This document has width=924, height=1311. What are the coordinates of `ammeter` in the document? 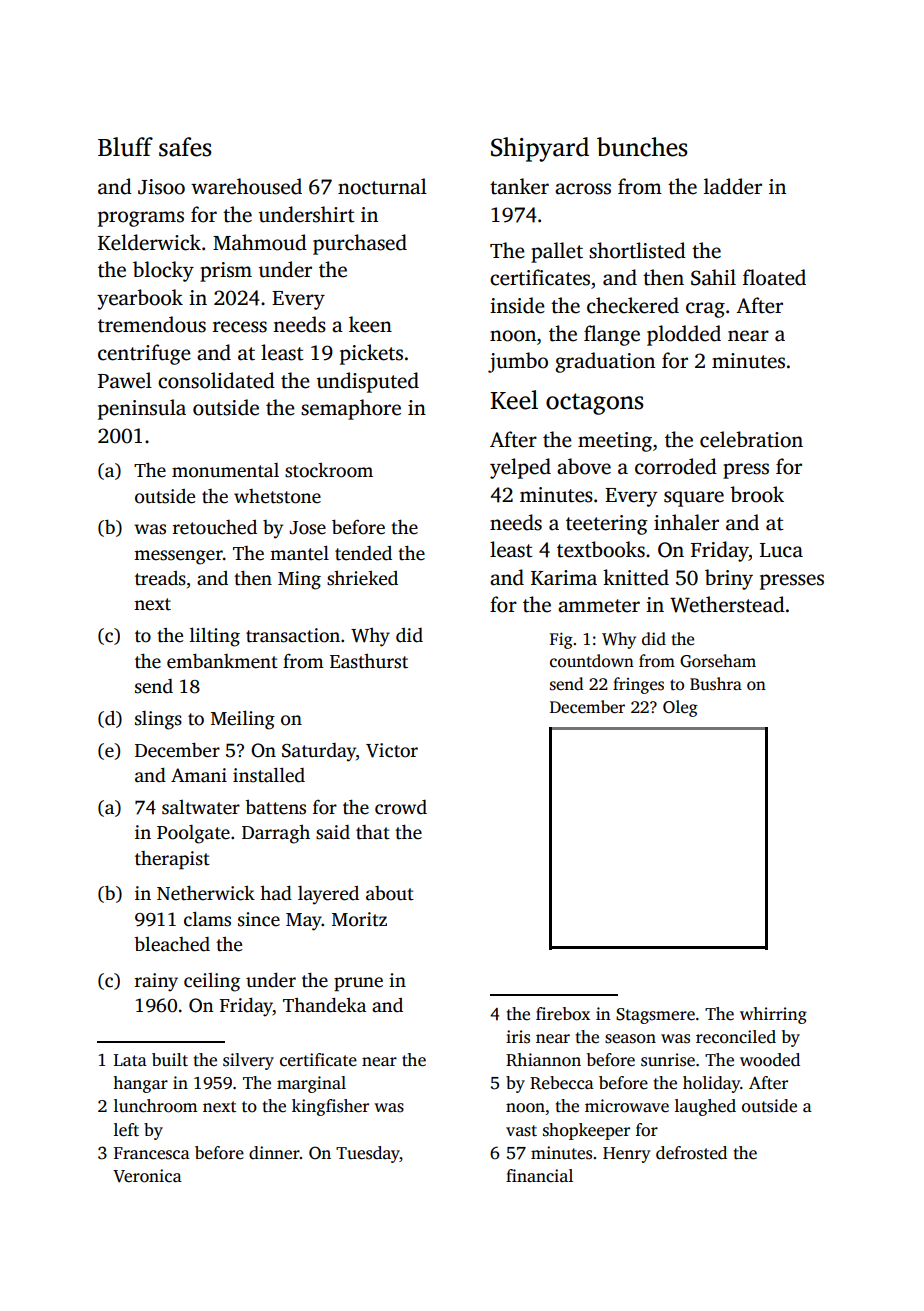 It's located at (599, 606).
